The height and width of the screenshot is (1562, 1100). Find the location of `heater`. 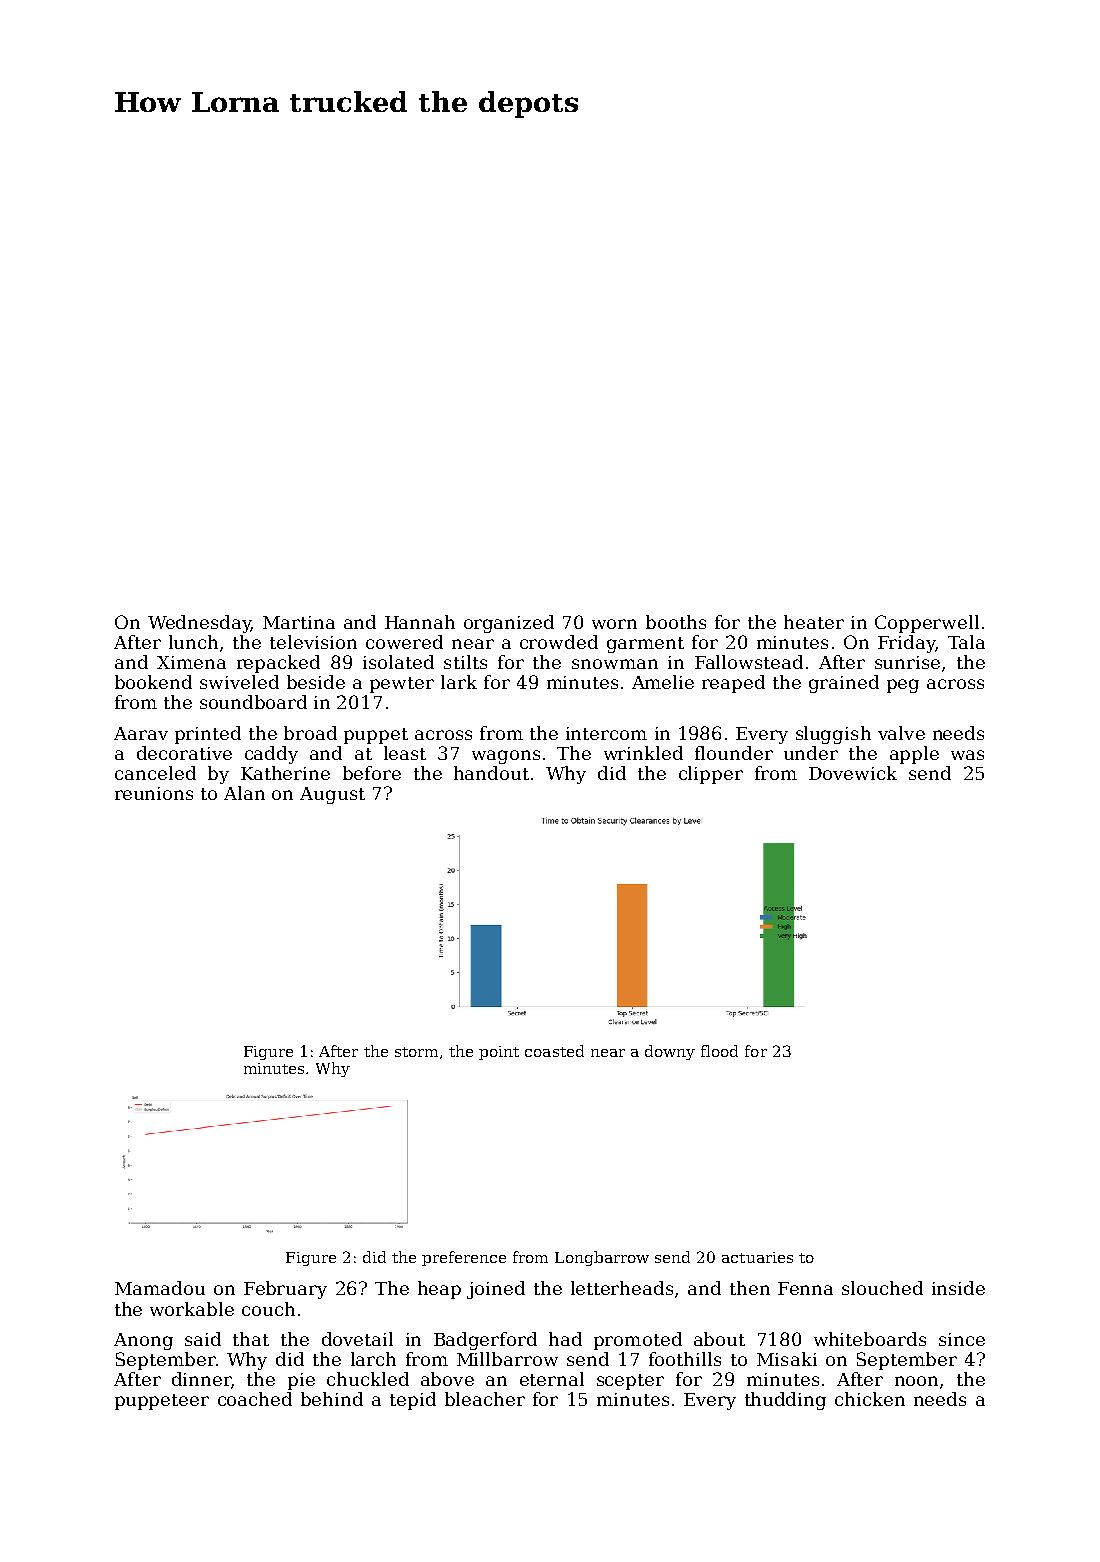

heater is located at coordinates (814, 622).
